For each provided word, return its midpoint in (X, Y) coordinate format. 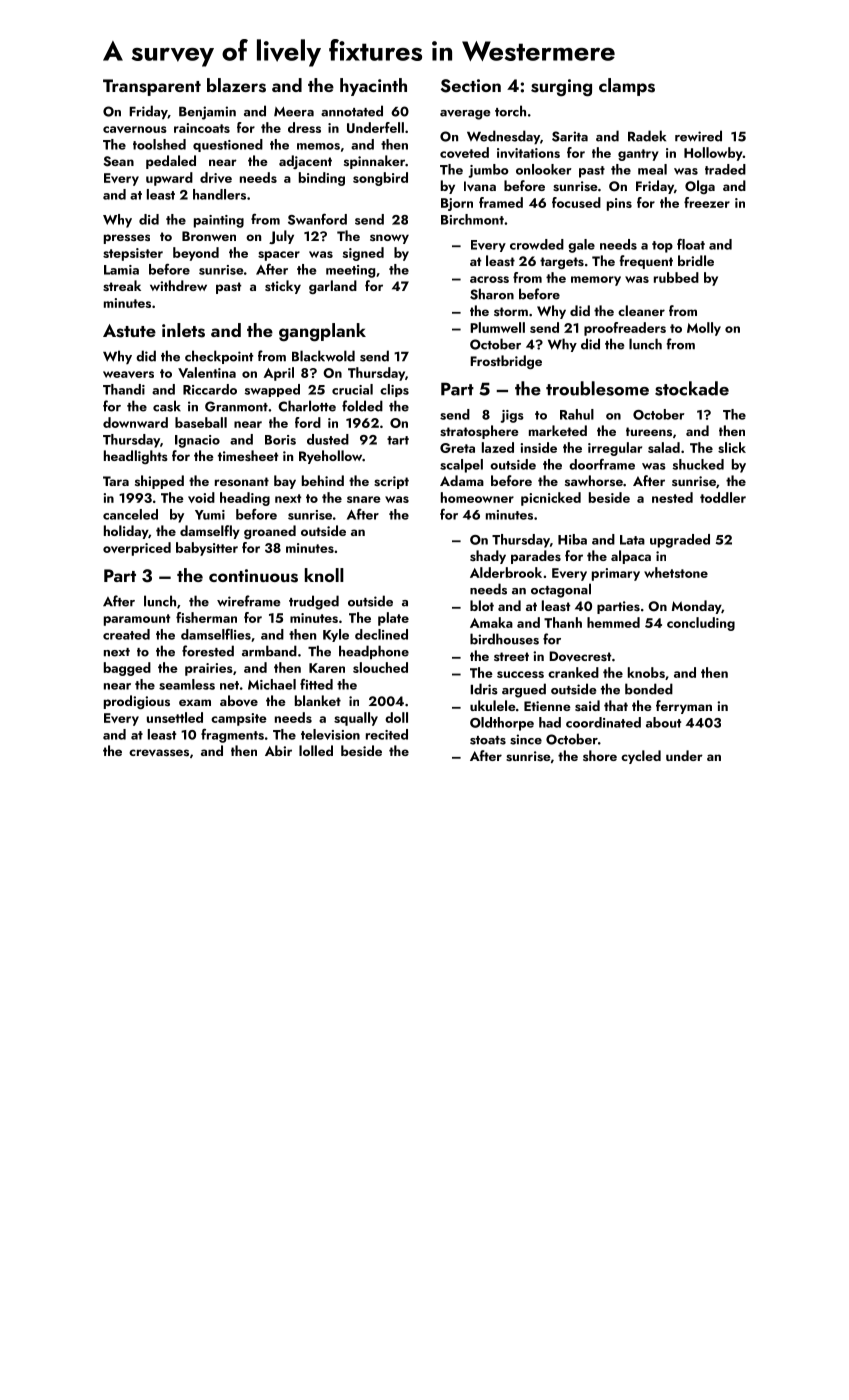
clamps (627, 87)
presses (127, 239)
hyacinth (373, 87)
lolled (316, 750)
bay (285, 482)
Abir (278, 750)
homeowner (477, 497)
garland (333, 287)
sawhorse (594, 480)
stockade (692, 388)
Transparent (152, 87)
